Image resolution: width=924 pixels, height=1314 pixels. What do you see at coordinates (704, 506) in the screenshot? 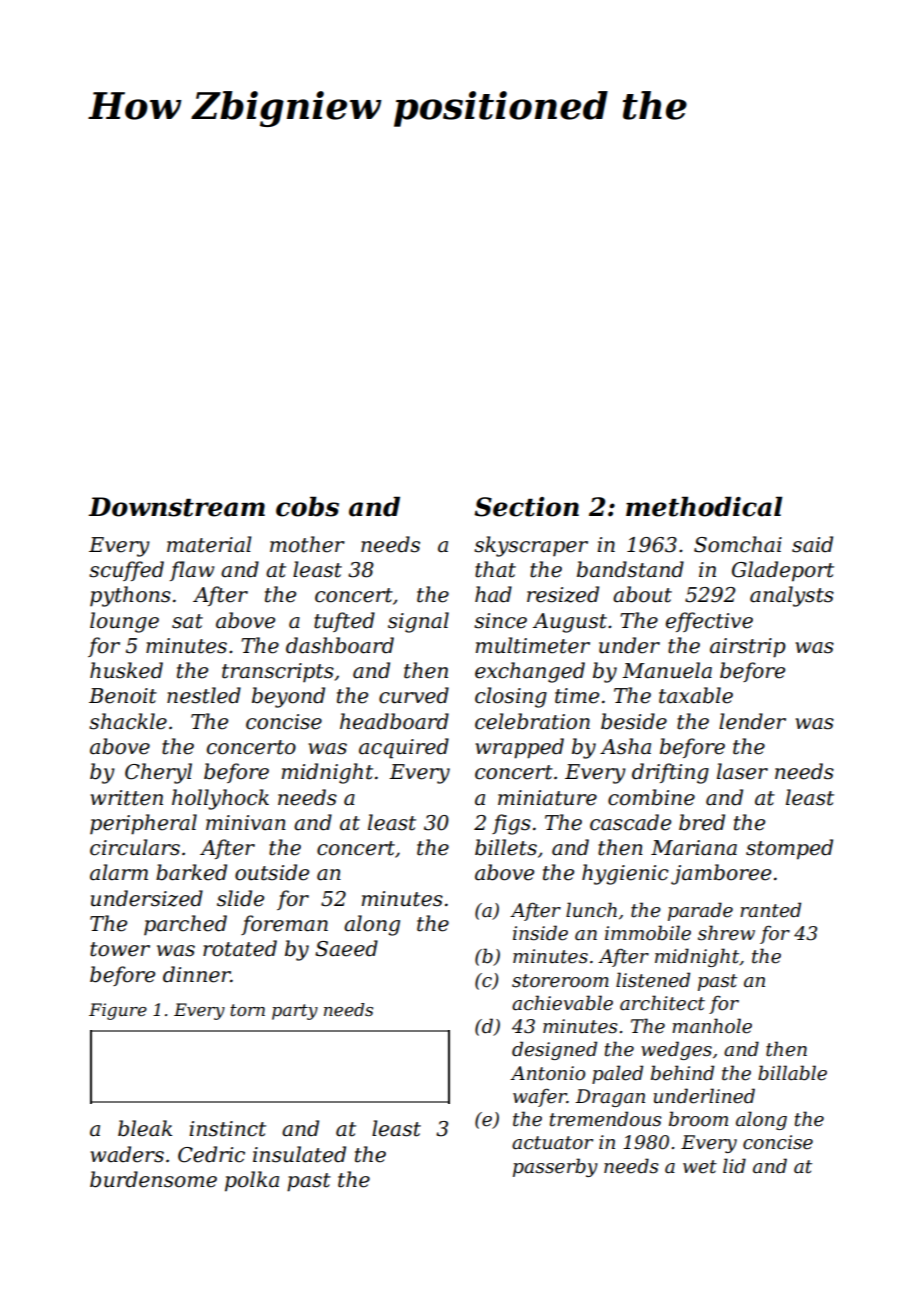
I see `methodical` at bounding box center [704, 506].
